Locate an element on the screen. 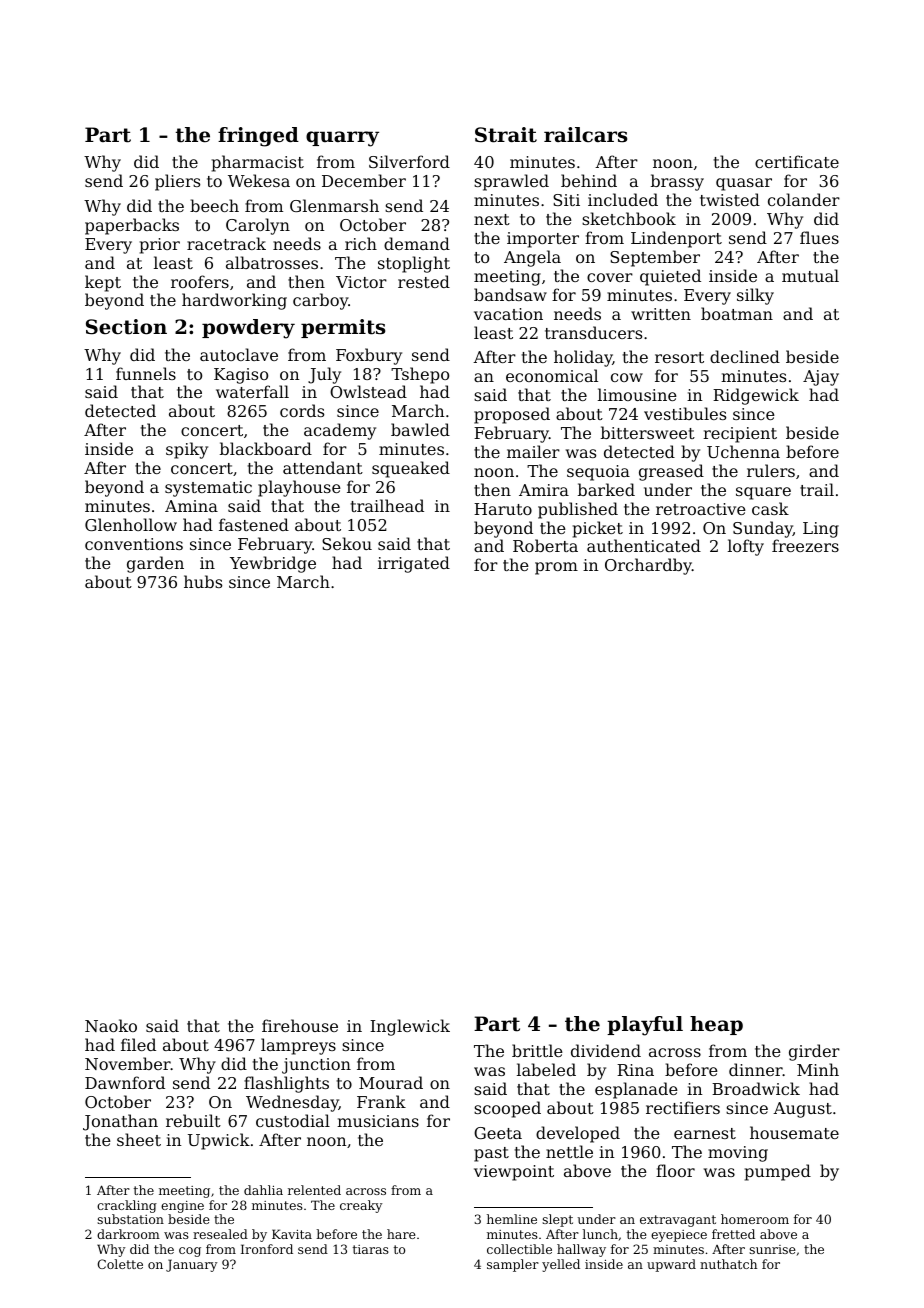 This screenshot has height=1308, width=924. Ironford is located at coordinates (267, 1249).
